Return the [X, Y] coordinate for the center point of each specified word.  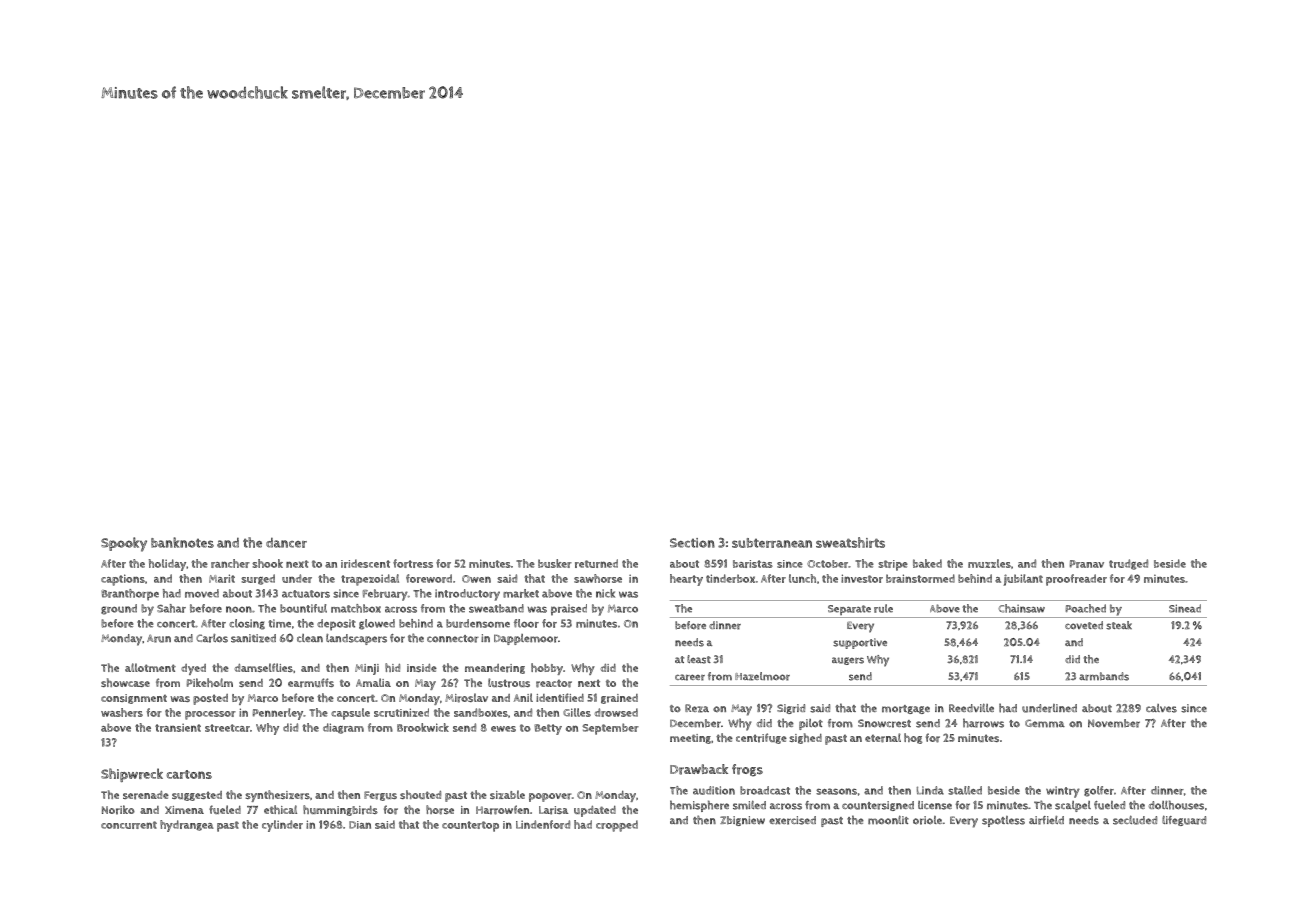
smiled [749, 805]
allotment [150, 667]
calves [1161, 708]
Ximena [184, 810]
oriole [927, 820]
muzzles [989, 563]
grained [619, 699]
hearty [686, 580]
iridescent [365, 563]
